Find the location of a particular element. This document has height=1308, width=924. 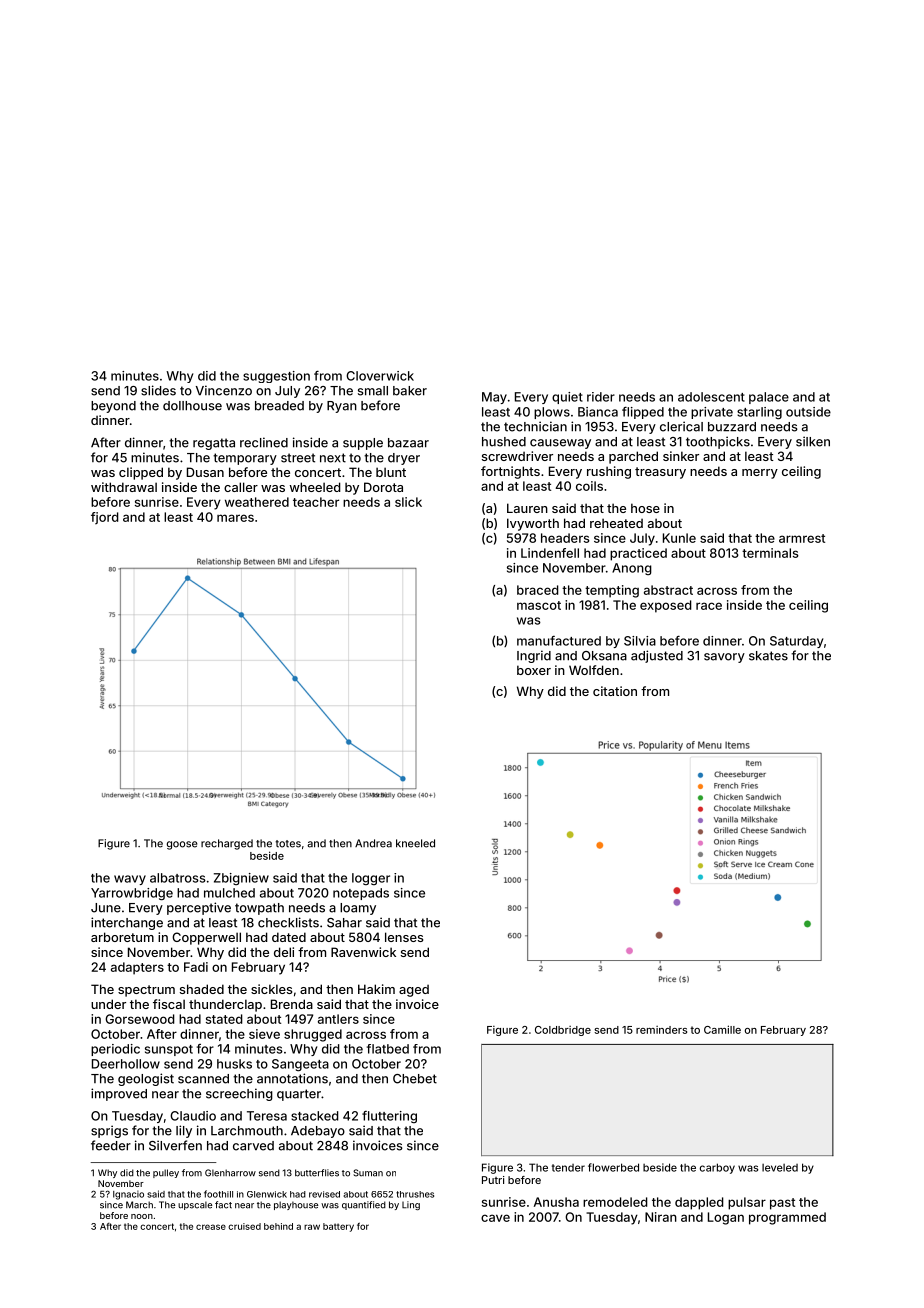

Yarrowbridge is located at coordinates (132, 894).
